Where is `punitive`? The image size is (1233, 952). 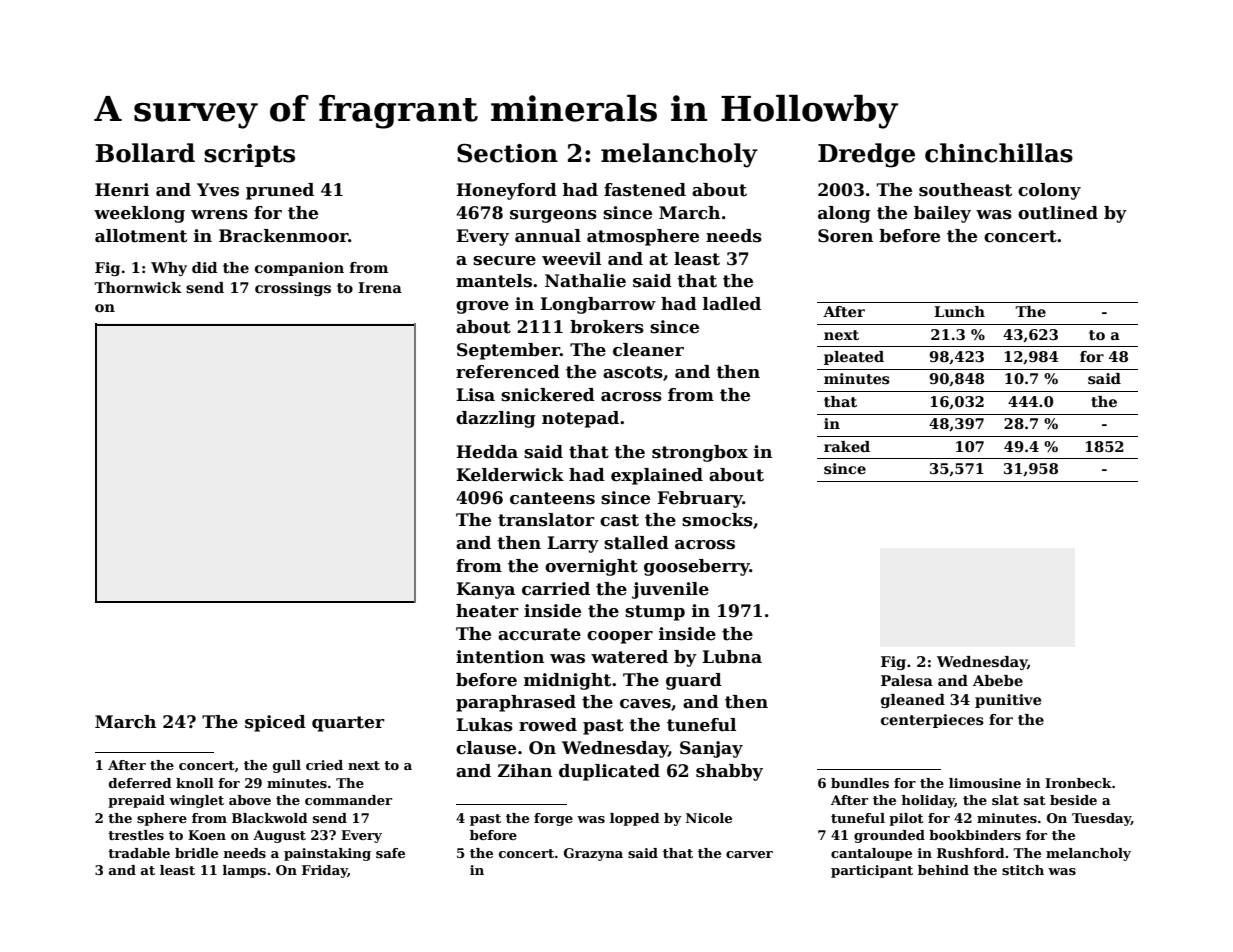
punitive is located at coordinates (1008, 701).
